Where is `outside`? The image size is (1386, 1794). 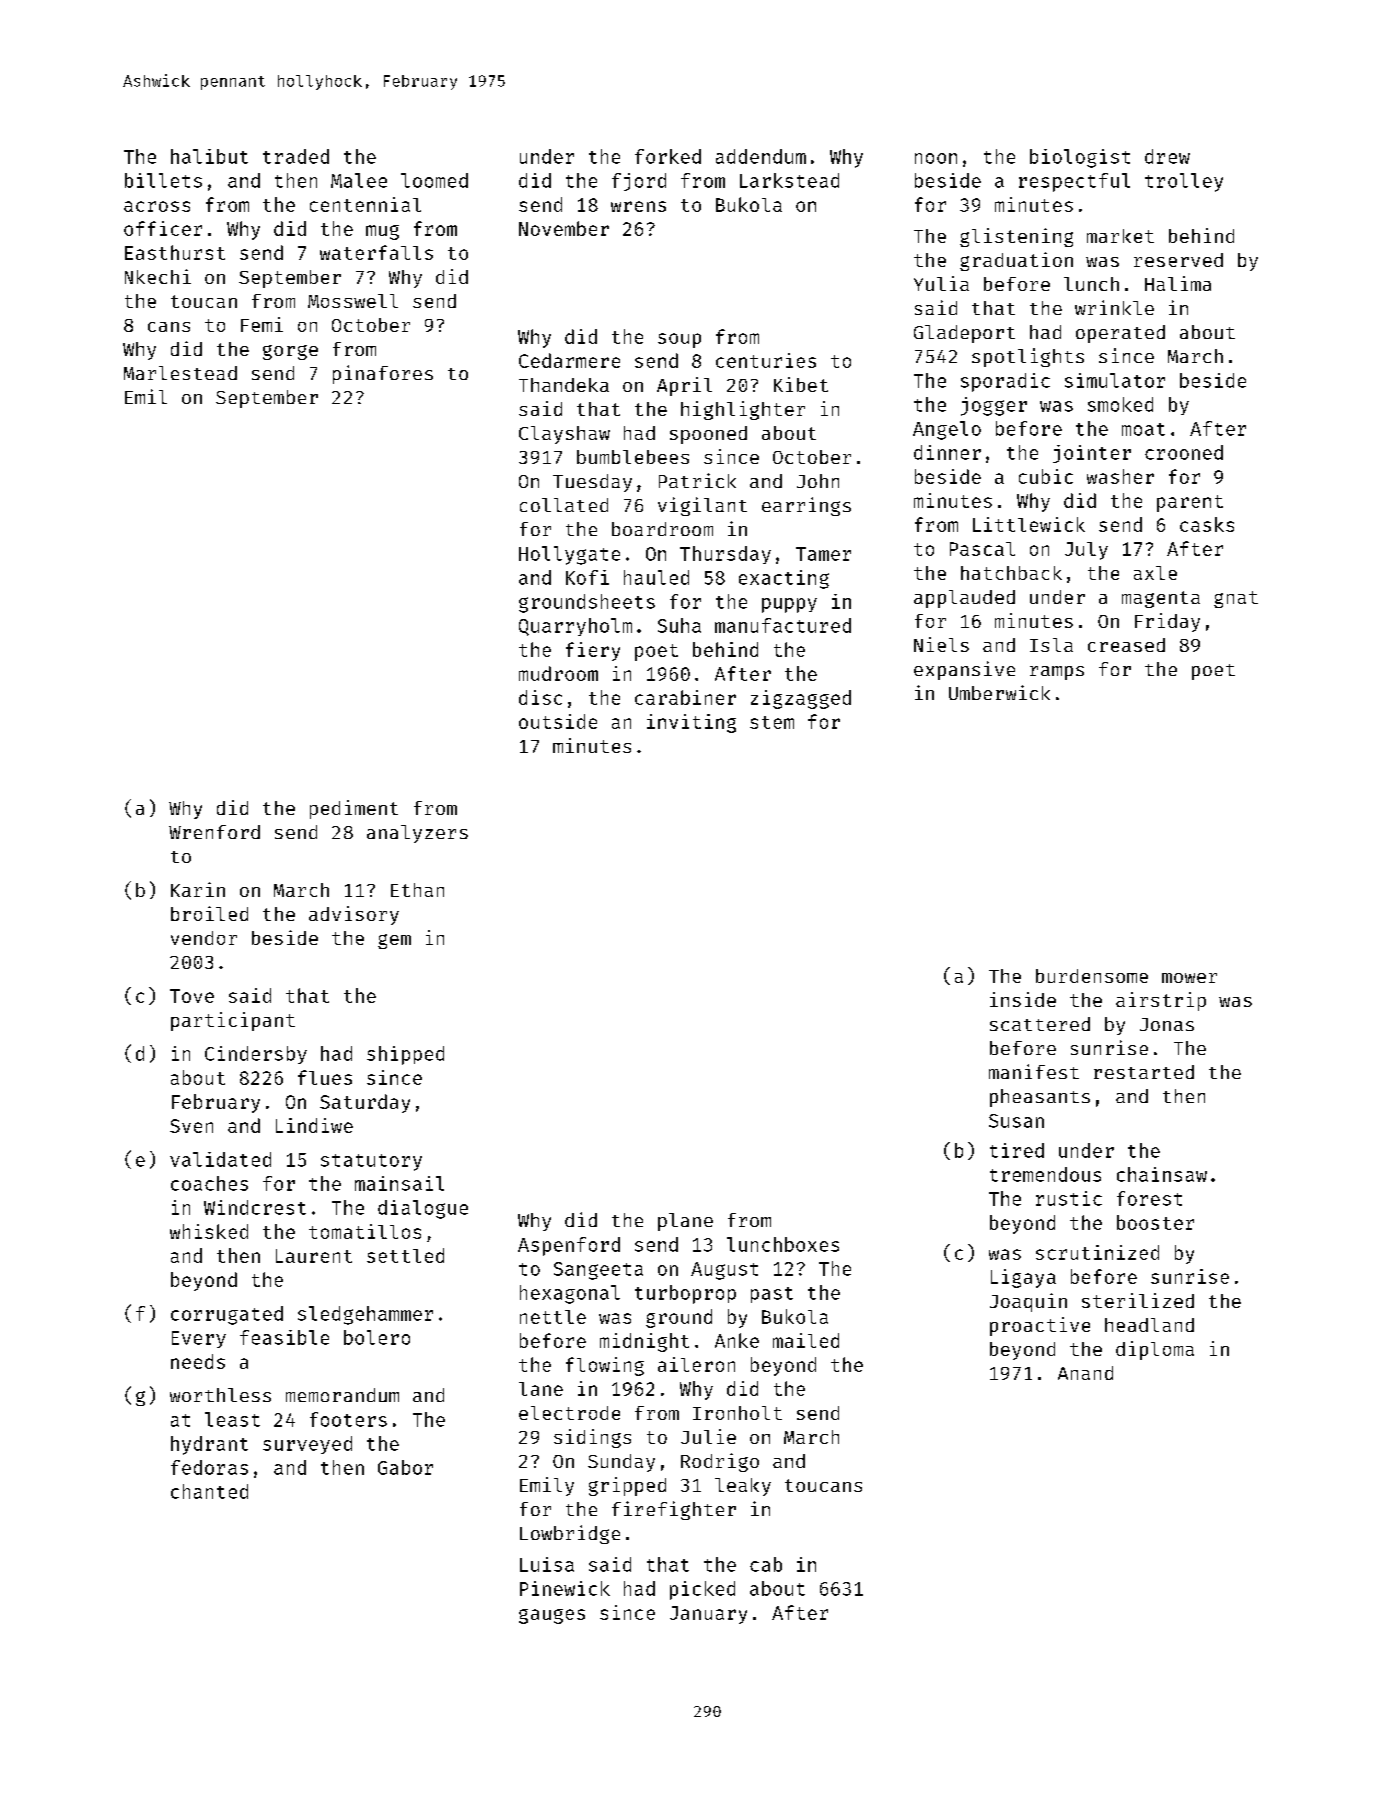 outside is located at coordinates (558, 721).
